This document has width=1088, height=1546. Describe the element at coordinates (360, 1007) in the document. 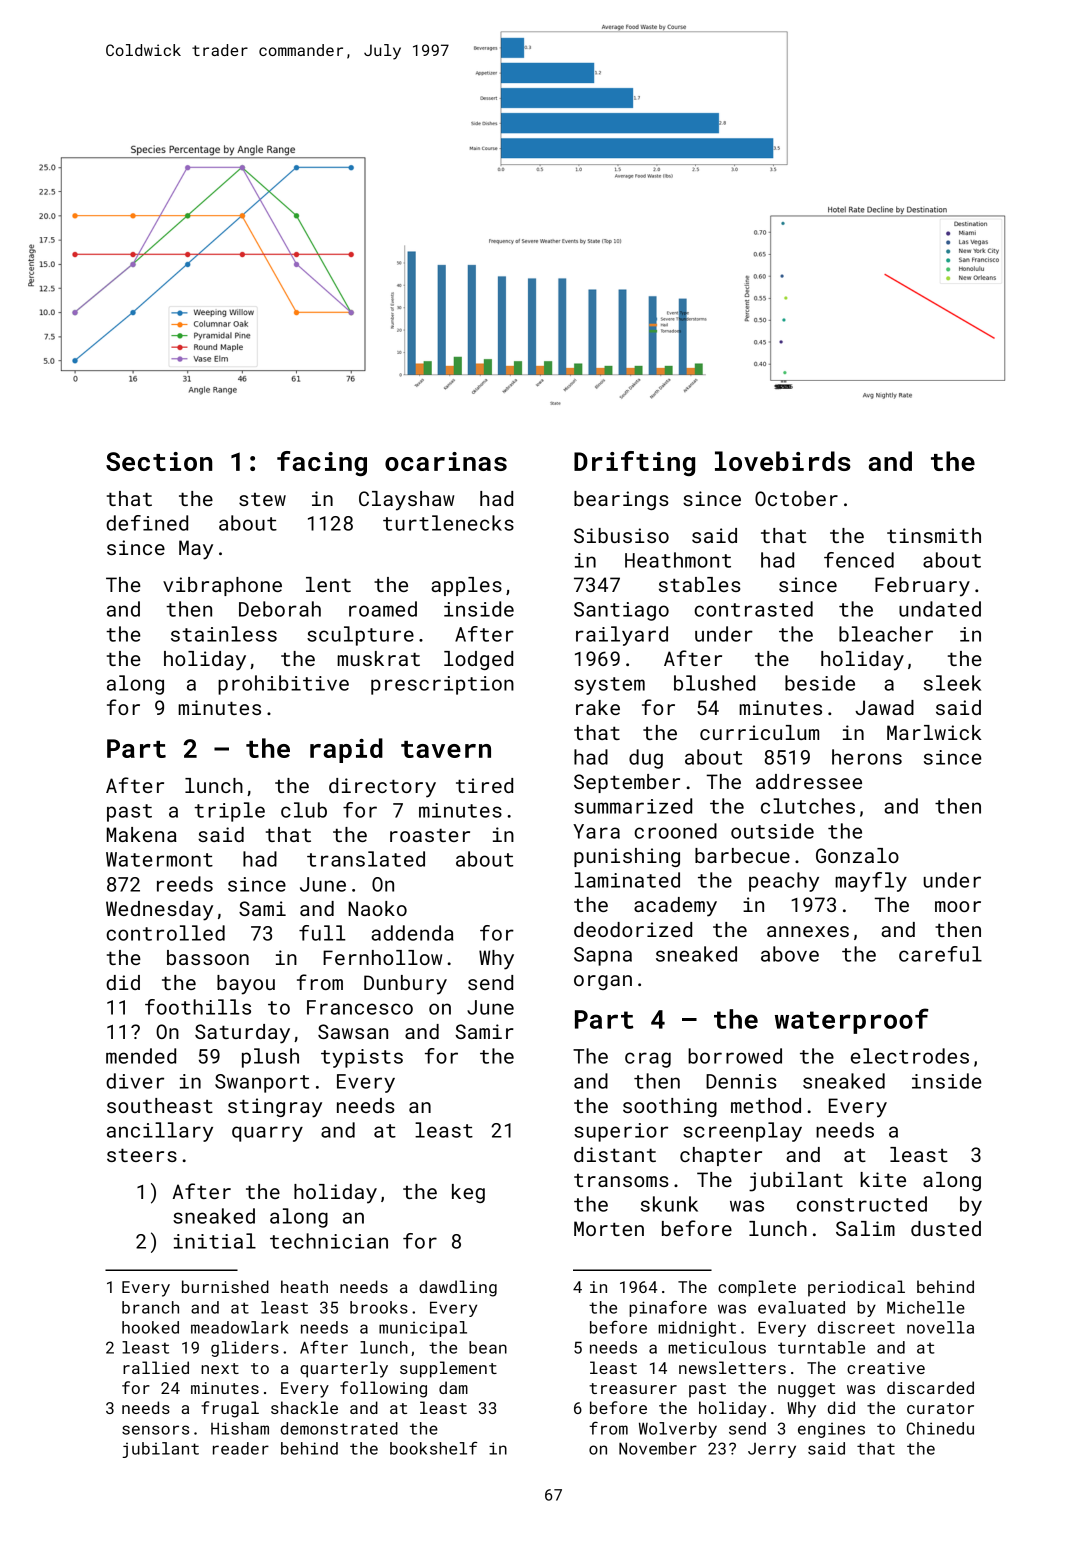

I see `Francesco` at that location.
